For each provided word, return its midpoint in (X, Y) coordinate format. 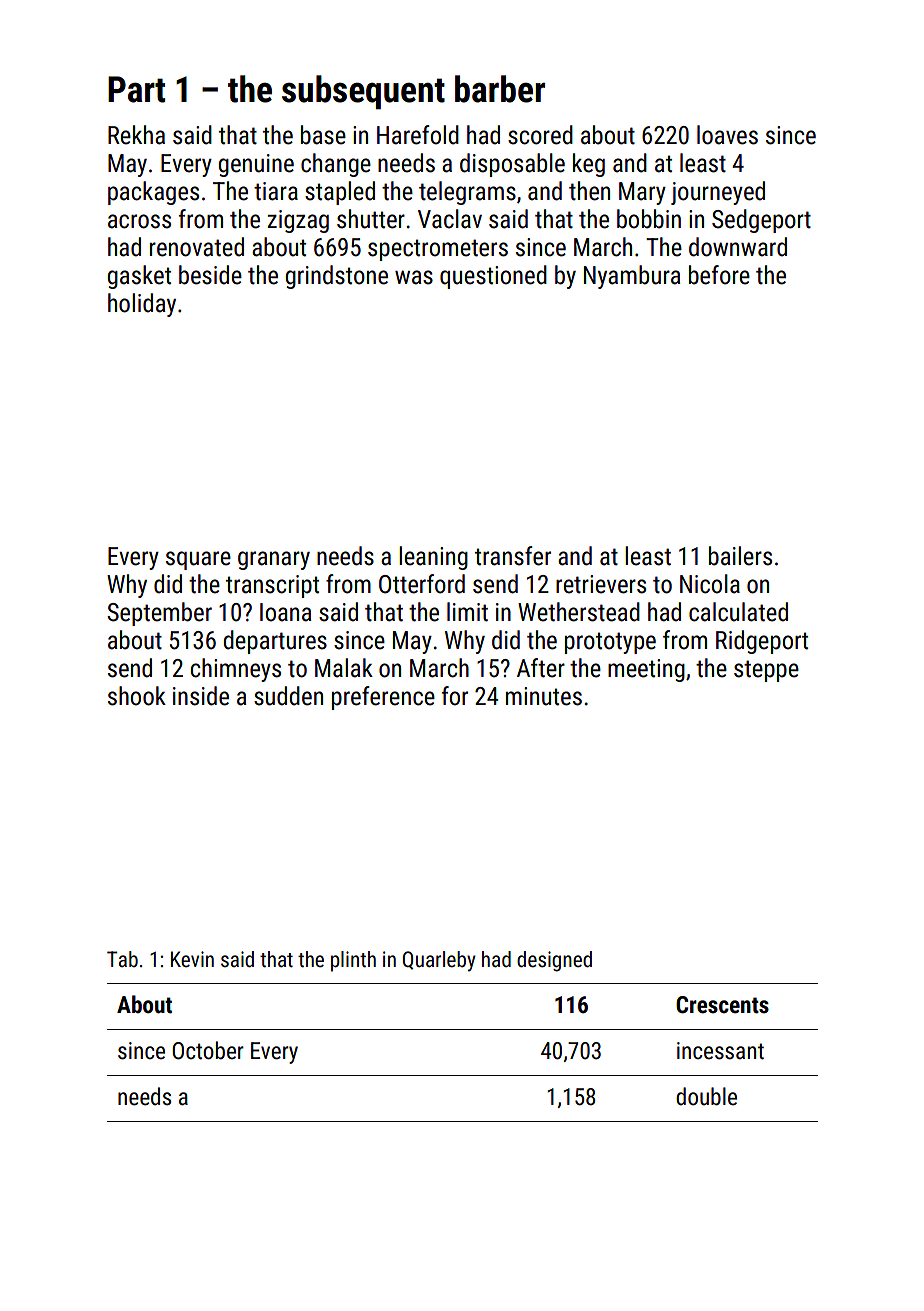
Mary (642, 193)
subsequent (363, 92)
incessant (720, 1051)
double (706, 1096)
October (208, 1050)
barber (500, 89)
